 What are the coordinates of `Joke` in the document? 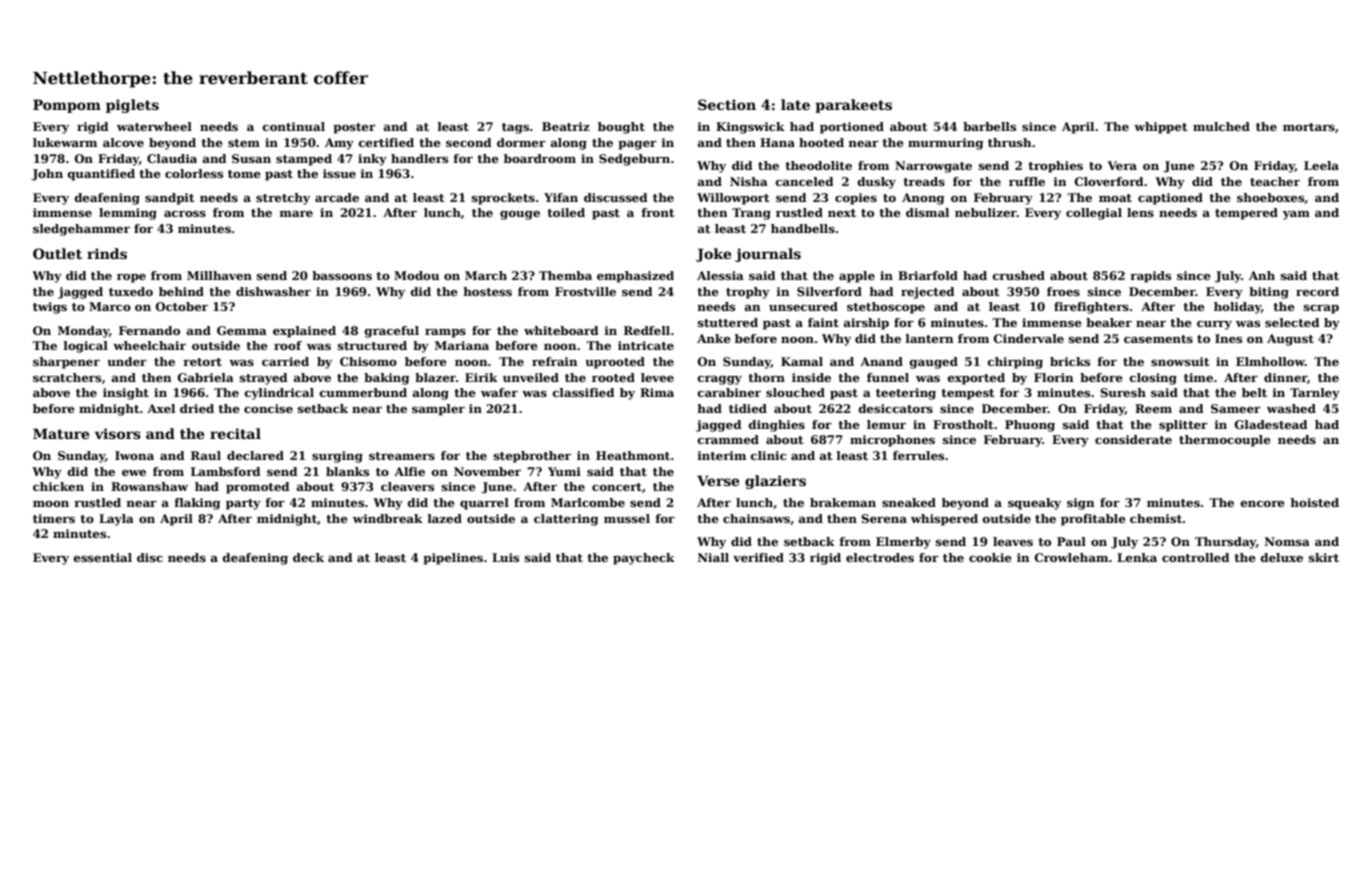 It's located at (713, 255).
